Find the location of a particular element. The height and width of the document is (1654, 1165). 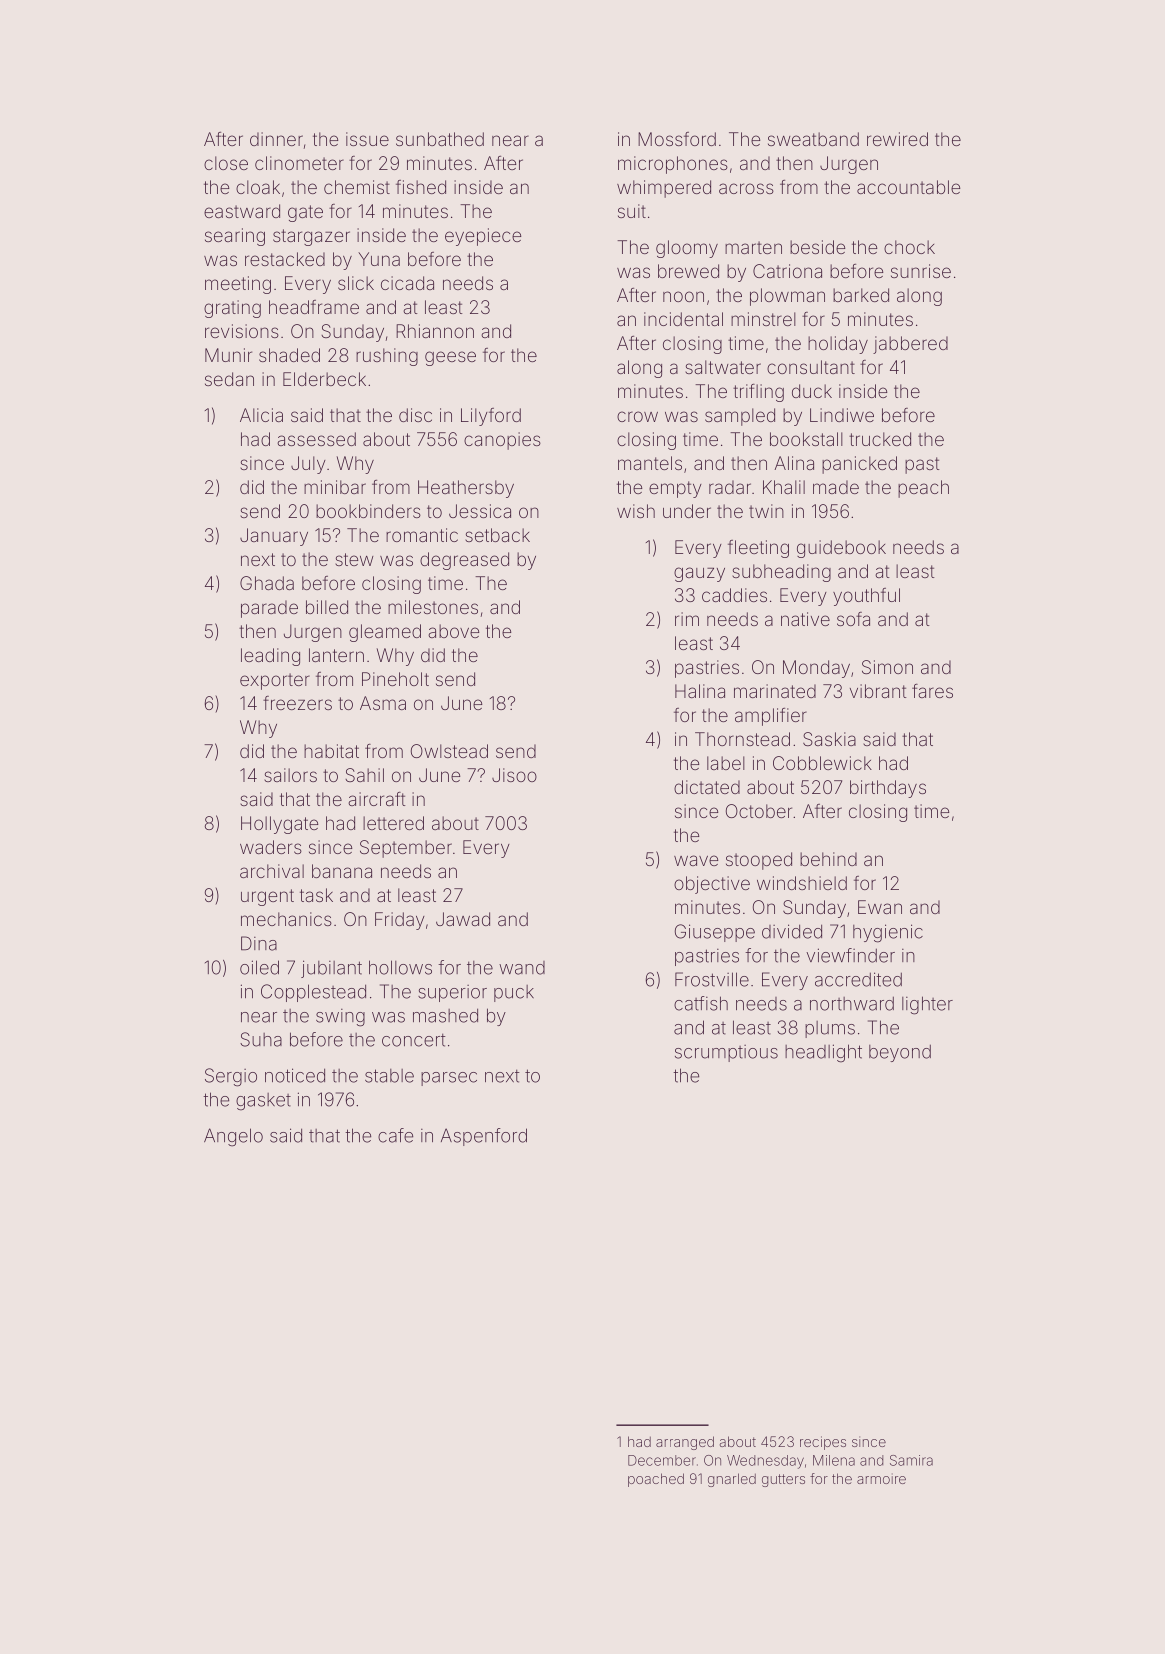

poached is located at coordinates (656, 1480).
